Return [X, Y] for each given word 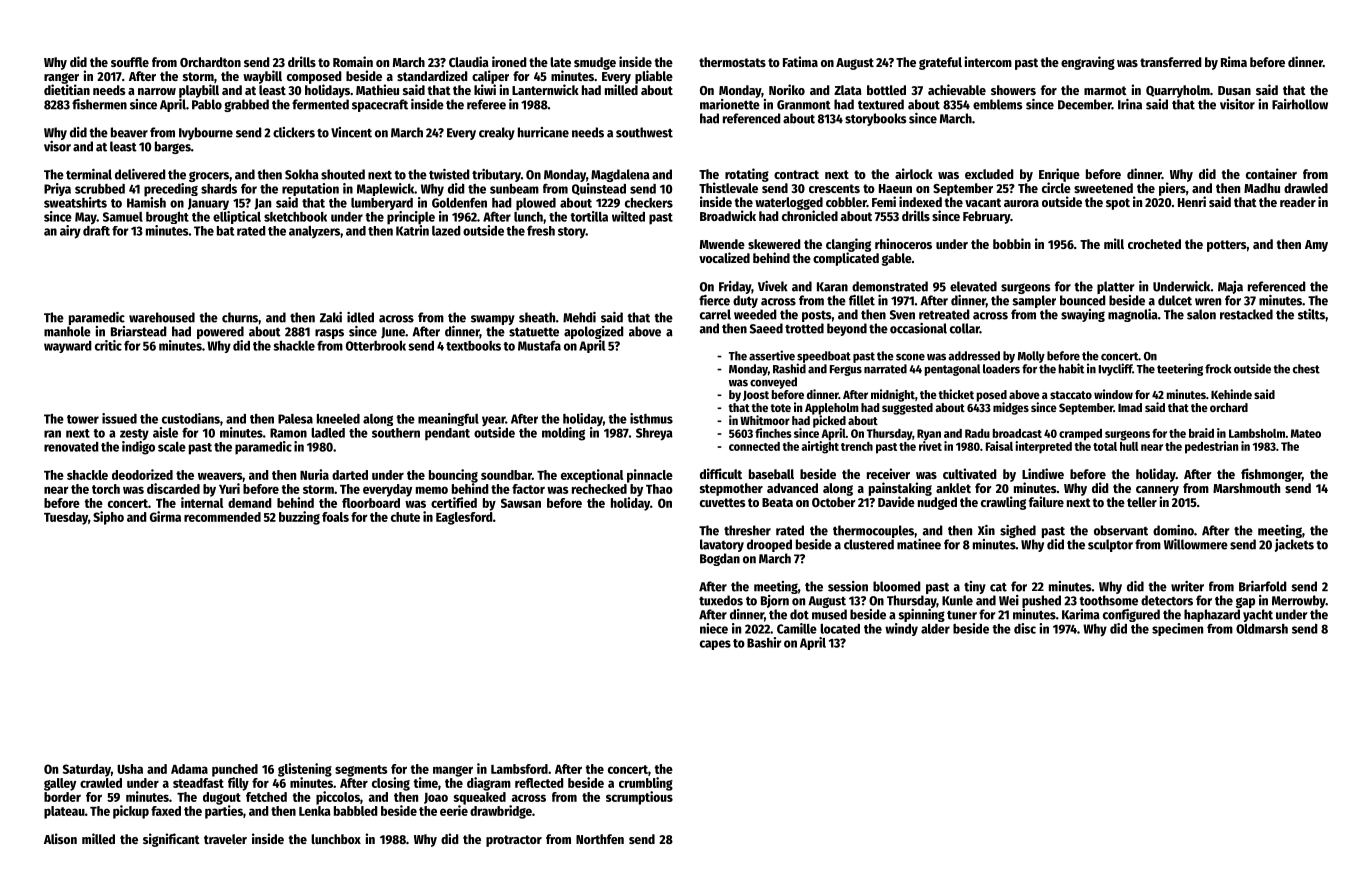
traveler [225, 839]
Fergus [846, 370]
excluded [989, 174]
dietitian [67, 89]
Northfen [600, 839]
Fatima [800, 61]
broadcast [1017, 433]
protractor [514, 841]
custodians [191, 418]
